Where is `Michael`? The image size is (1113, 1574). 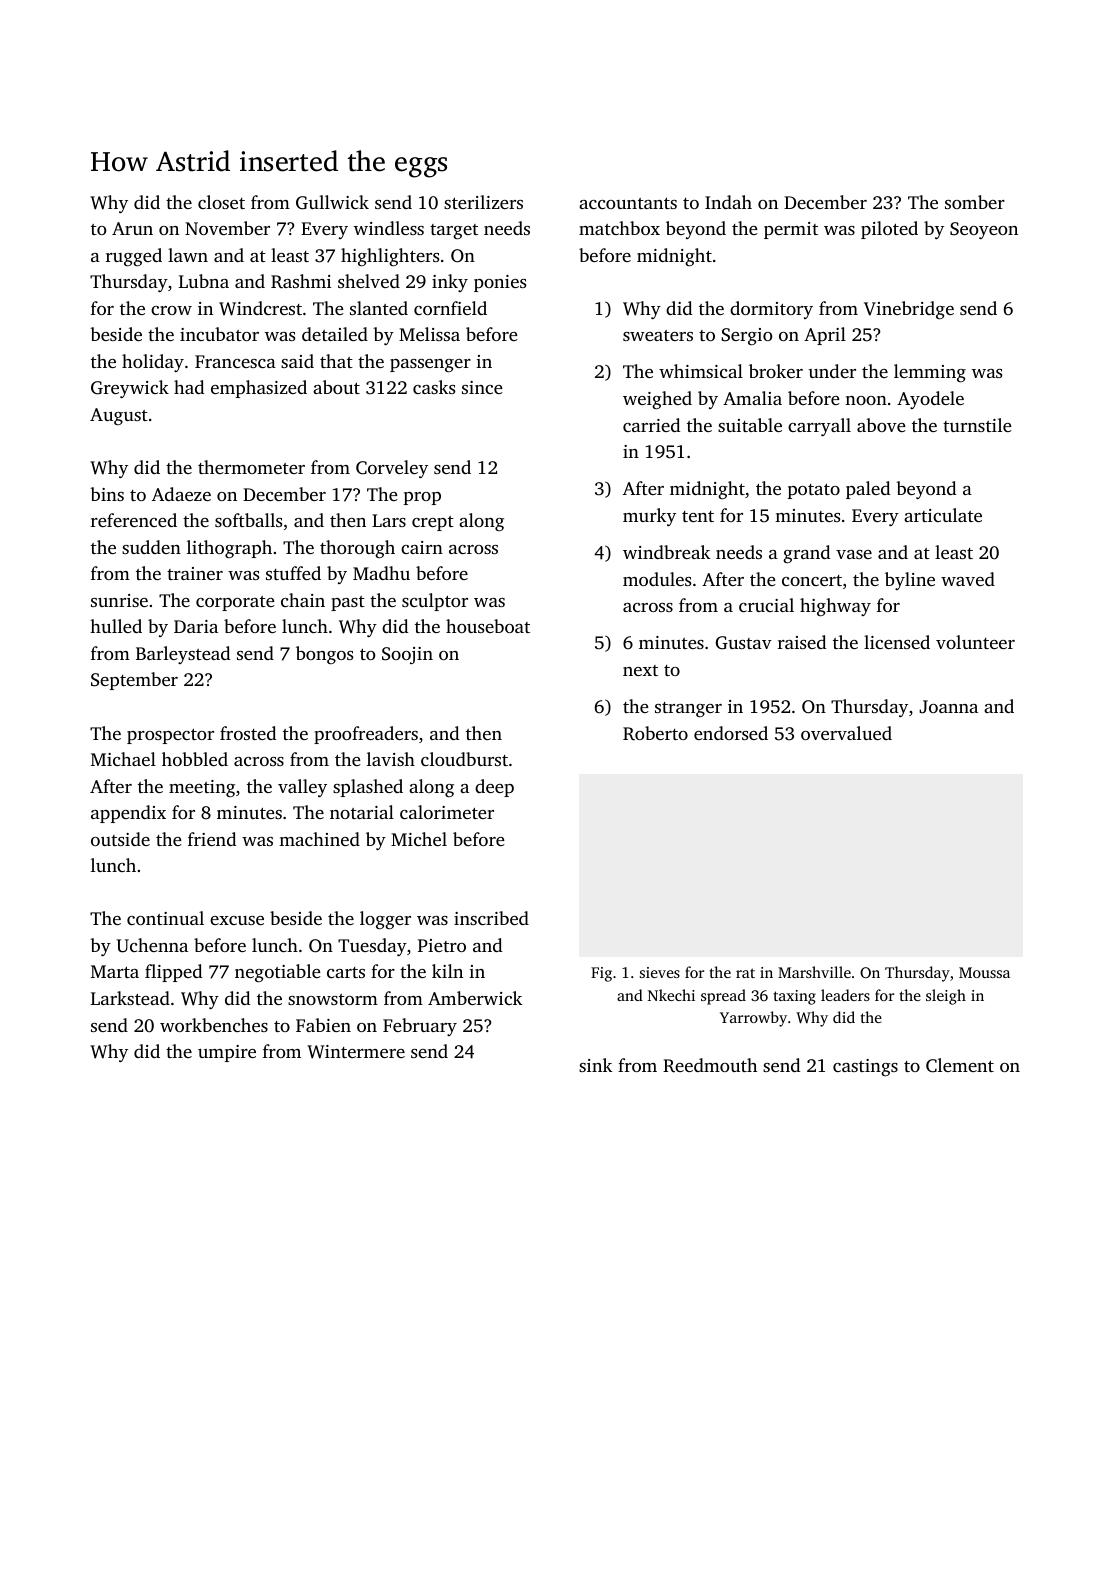 Michael is located at coordinates (123, 759).
